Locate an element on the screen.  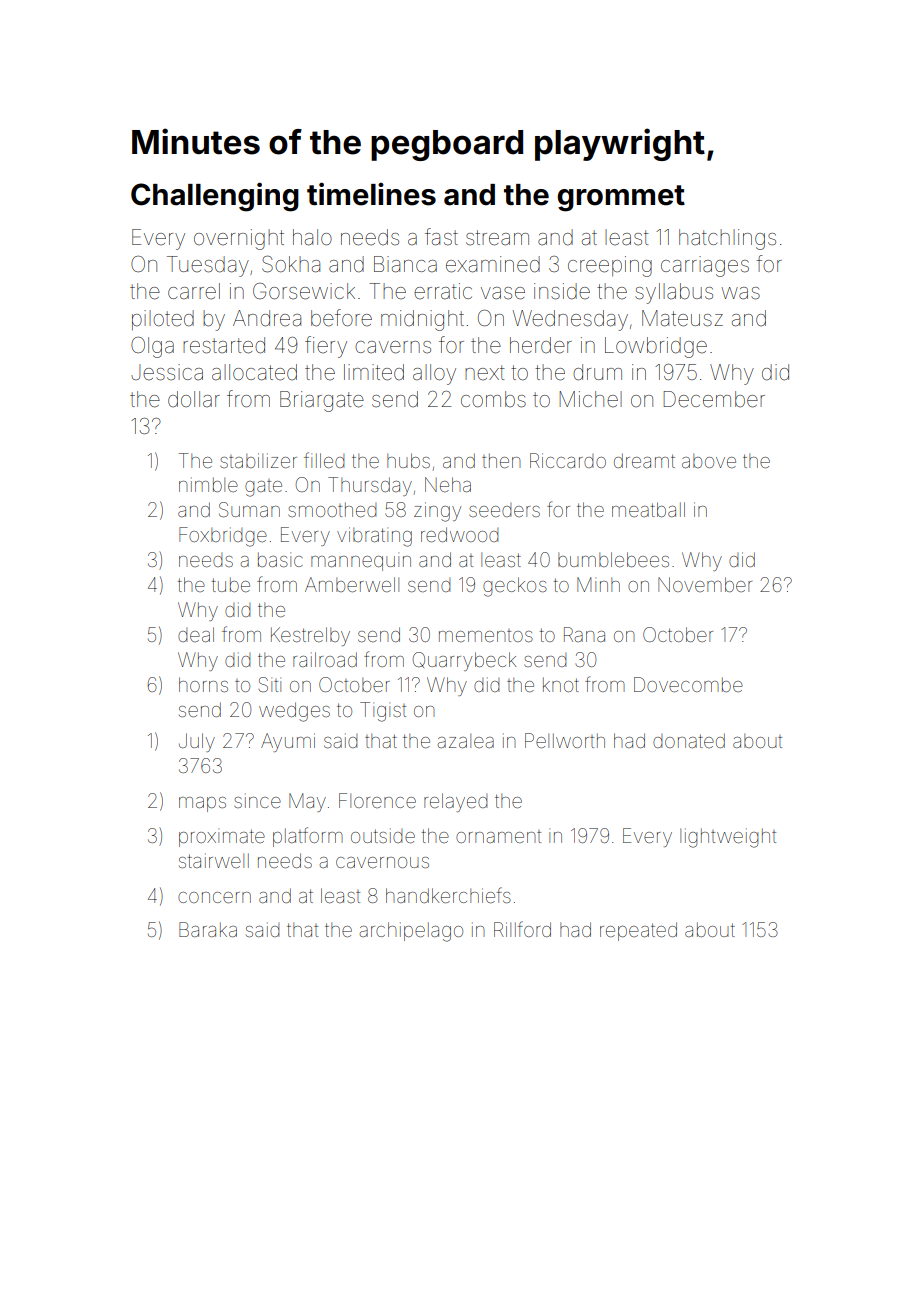
drum is located at coordinates (597, 372).
